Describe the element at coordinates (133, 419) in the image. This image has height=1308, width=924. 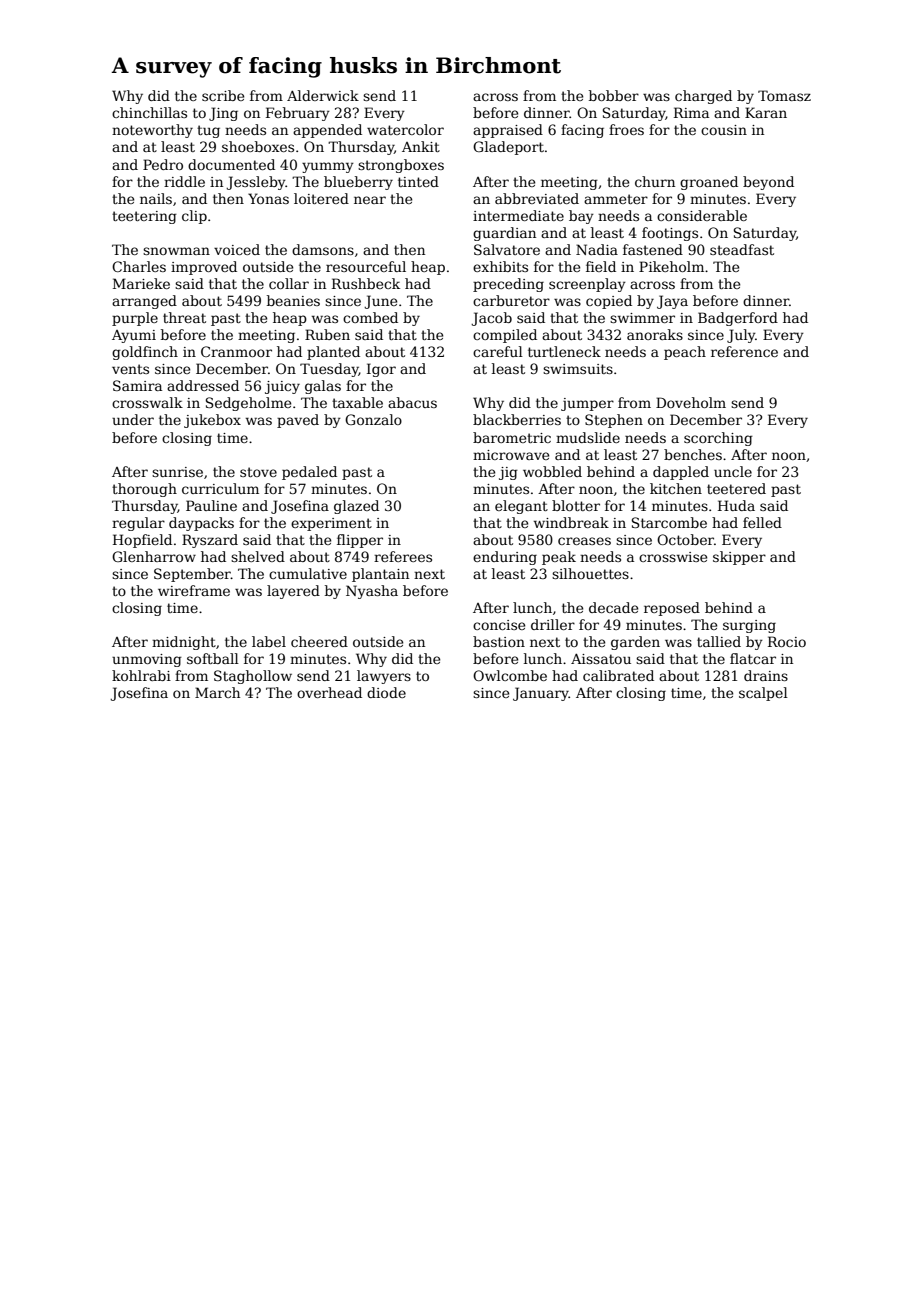
I see `under` at that location.
